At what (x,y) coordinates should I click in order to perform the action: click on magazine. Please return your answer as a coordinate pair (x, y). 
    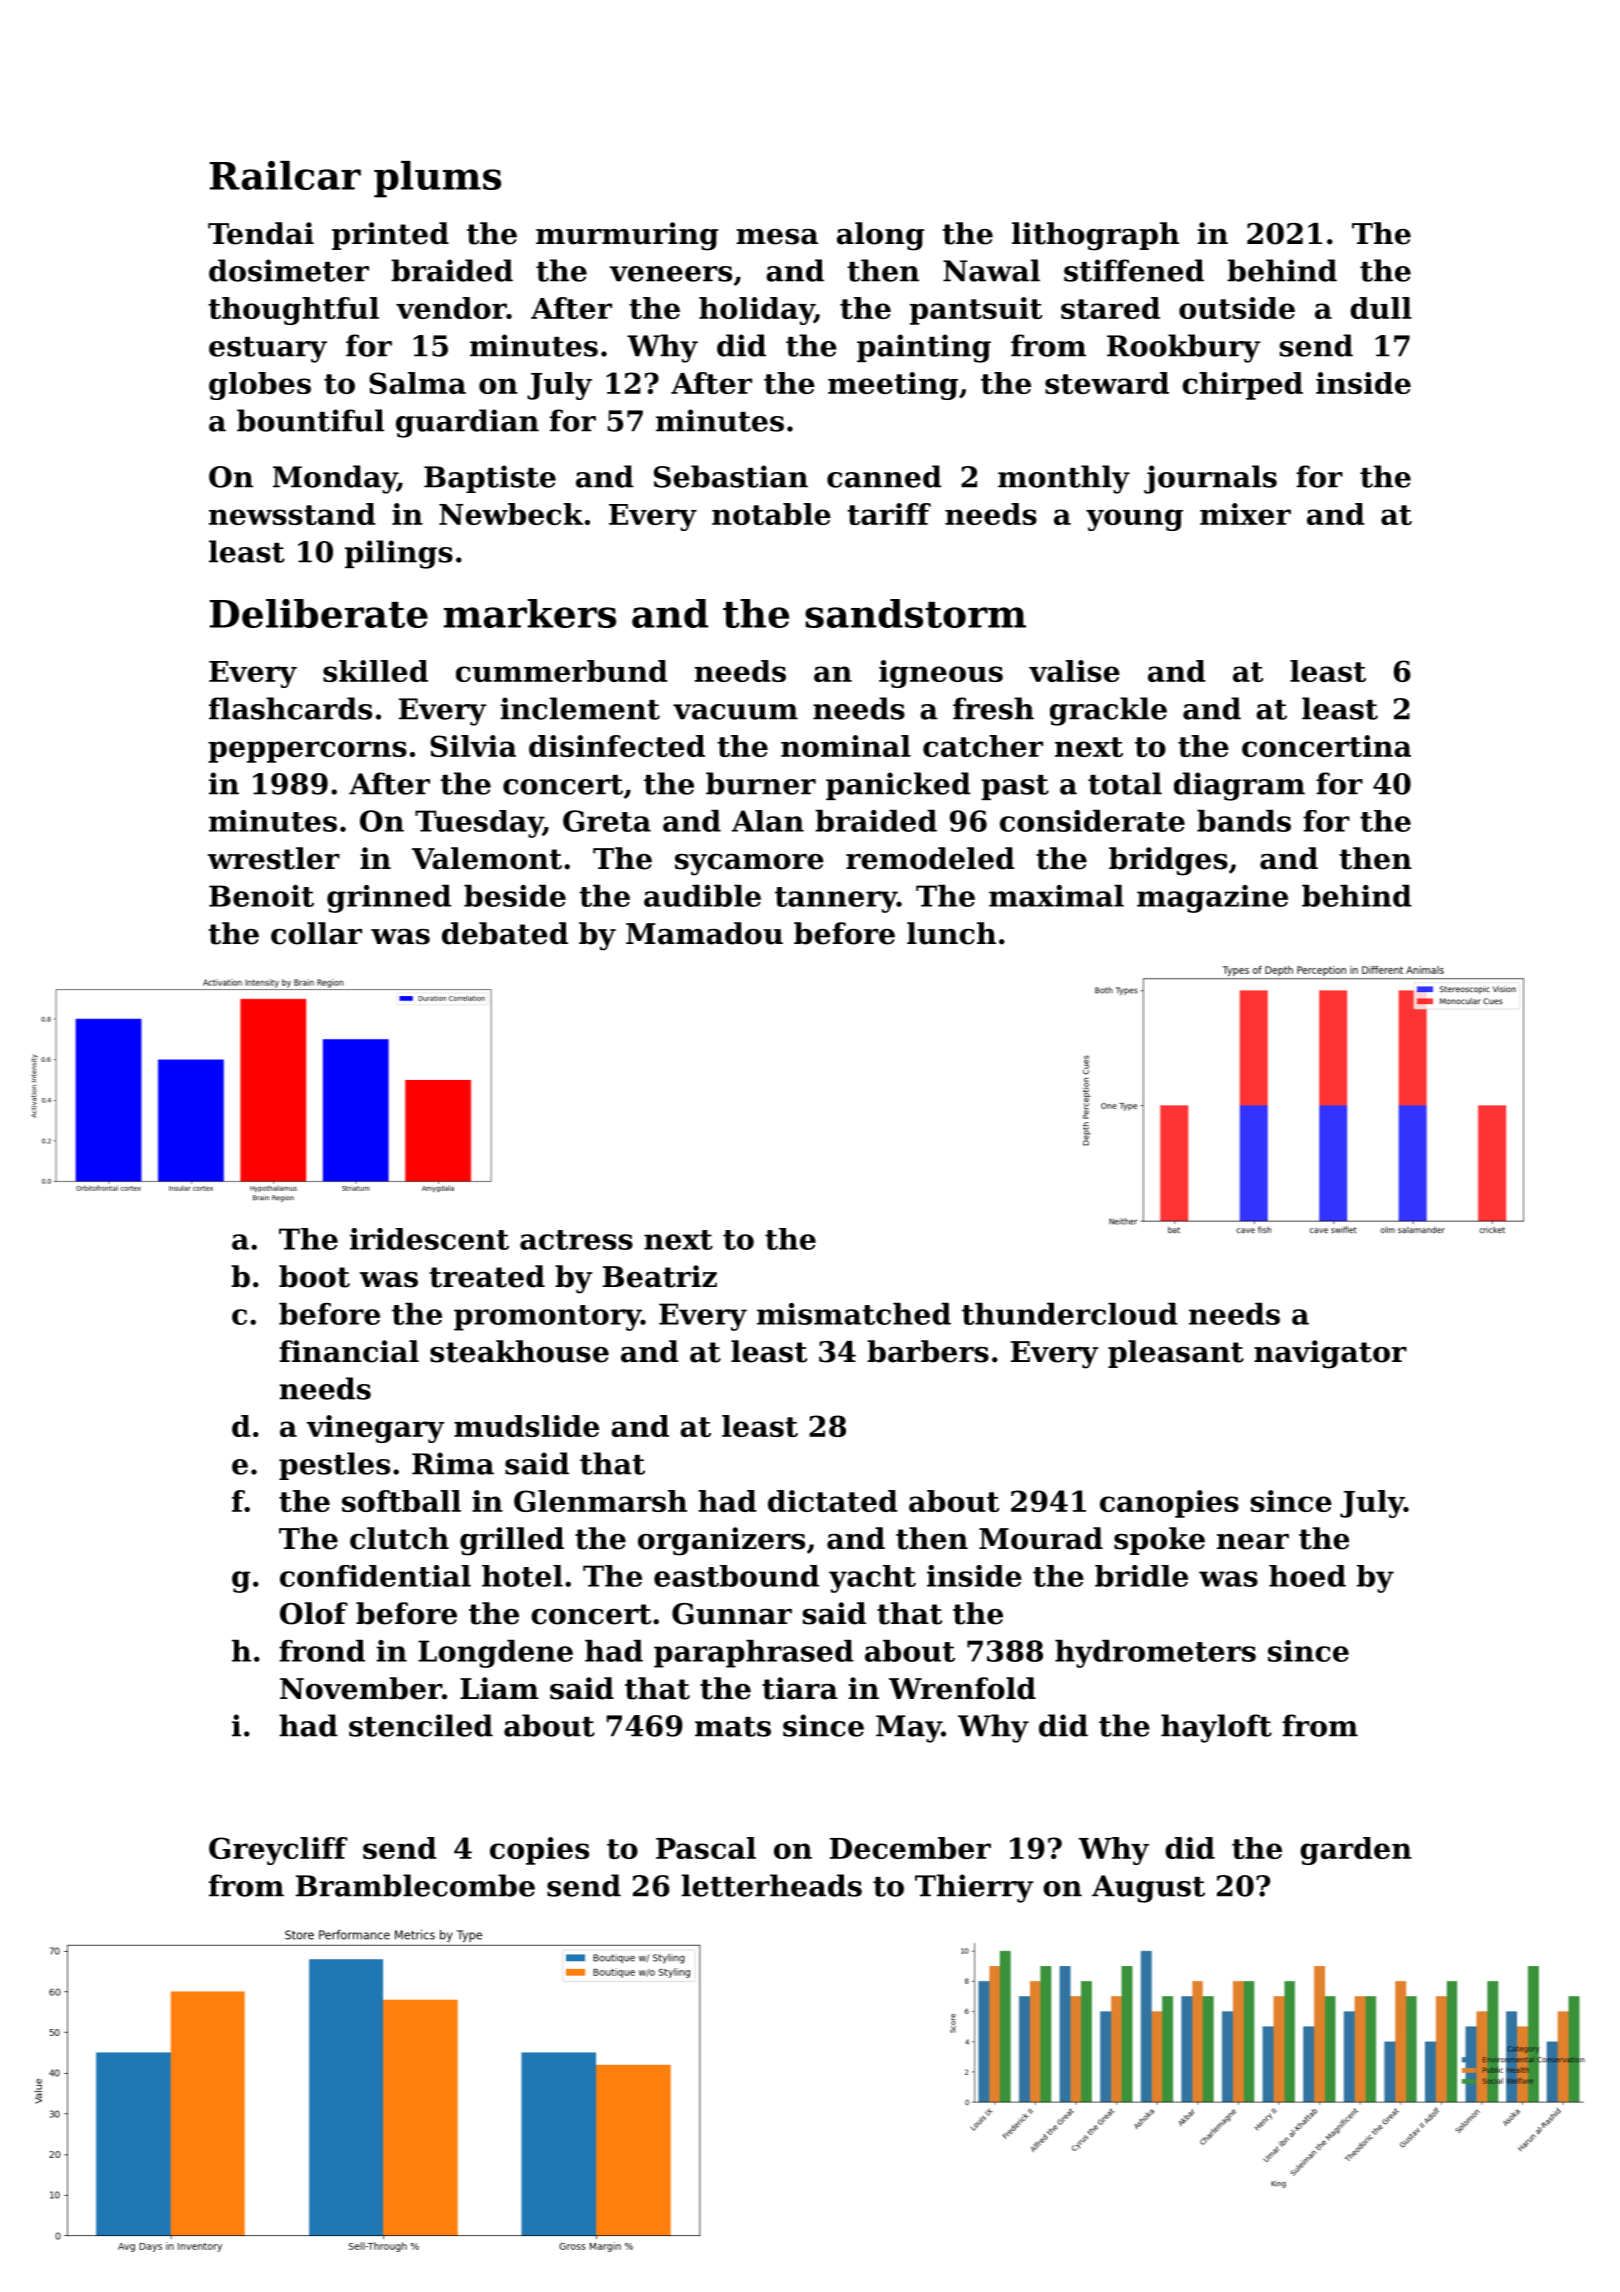
    Looking at the image, I should click on (1212, 899).
